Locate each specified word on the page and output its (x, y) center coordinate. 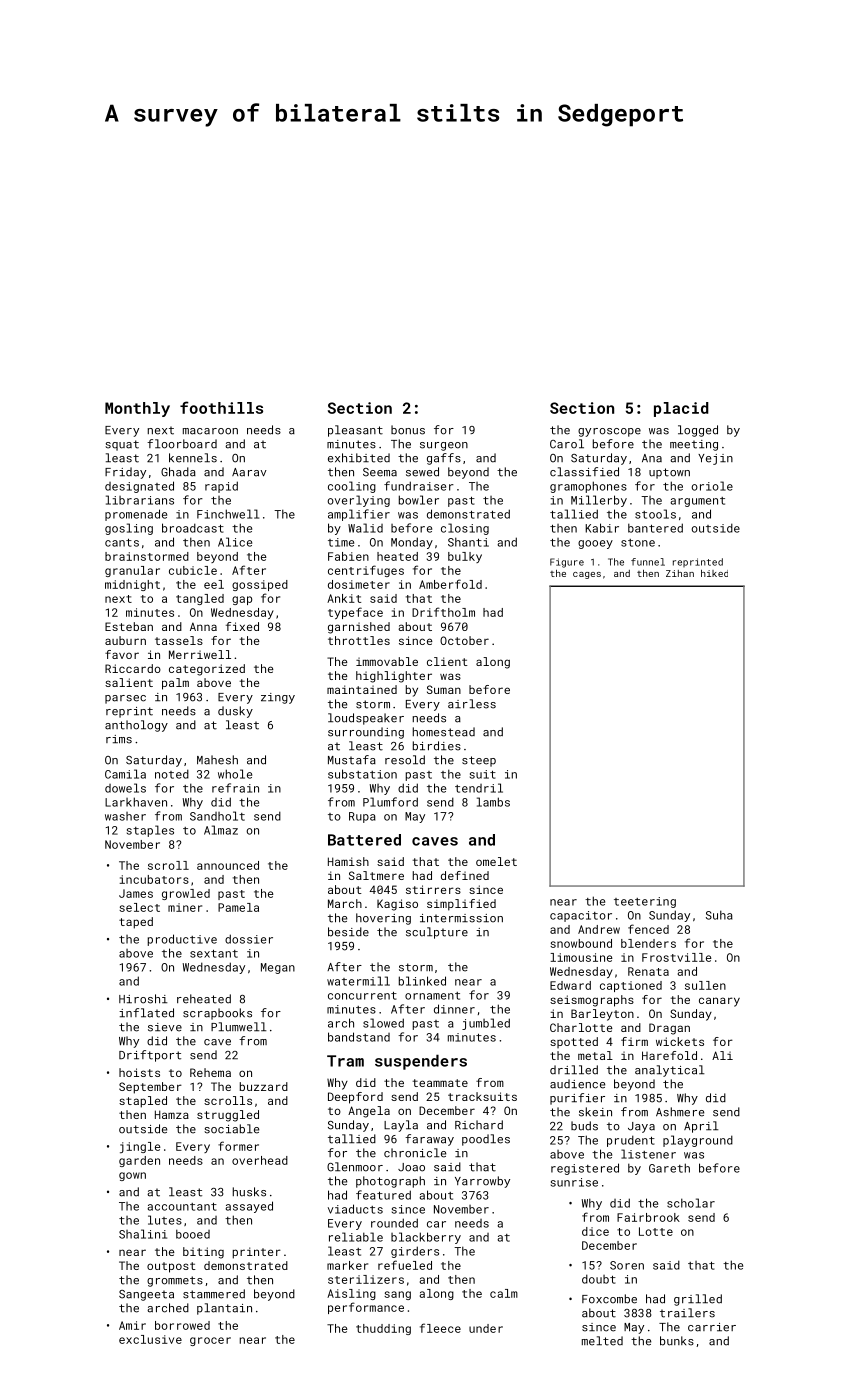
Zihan (680, 573)
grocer (210, 1341)
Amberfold (450, 584)
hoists (139, 1072)
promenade (136, 515)
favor (122, 654)
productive (182, 940)
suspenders (421, 1062)
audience (577, 1084)
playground (698, 1141)
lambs (493, 802)
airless (472, 704)
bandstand (359, 1037)
